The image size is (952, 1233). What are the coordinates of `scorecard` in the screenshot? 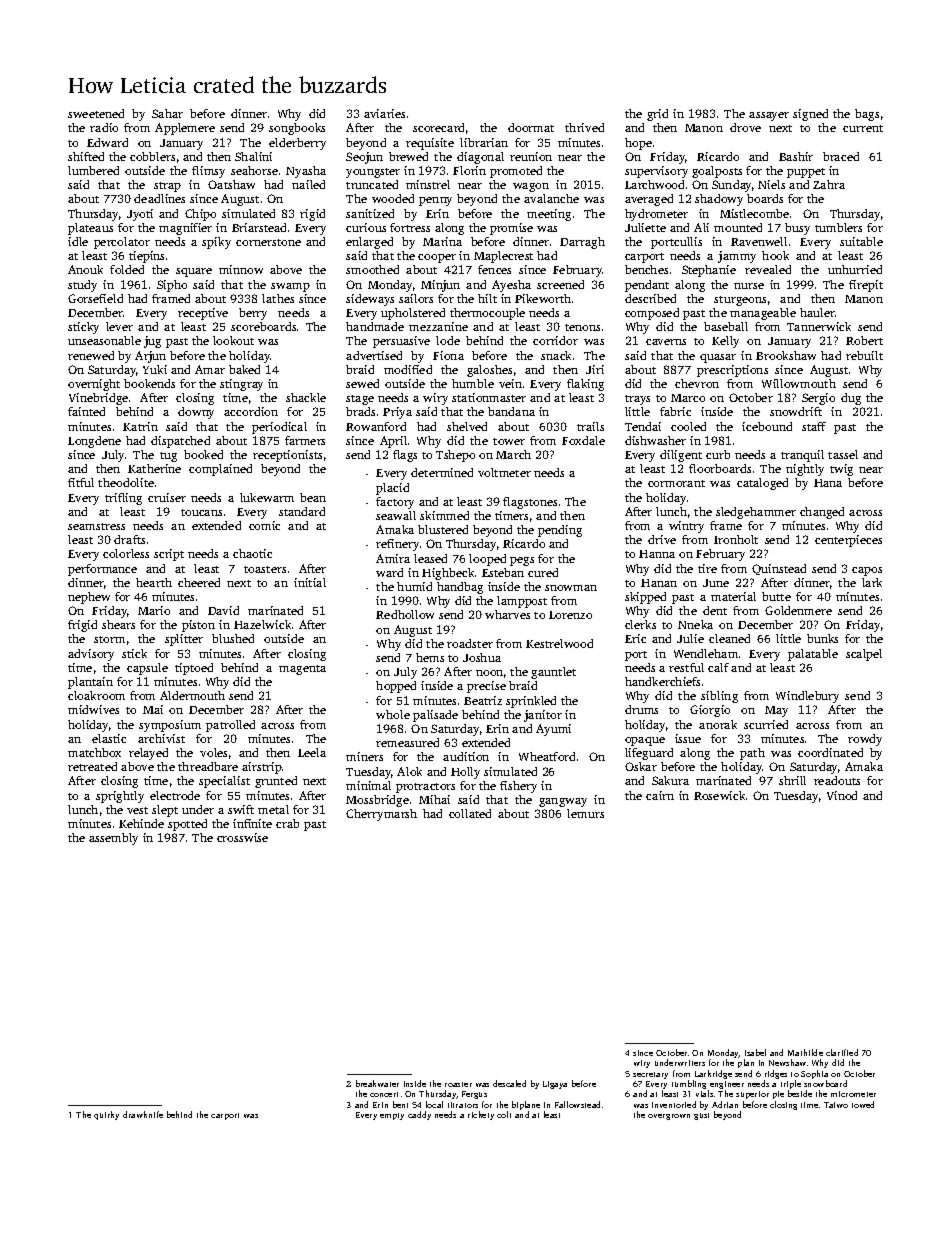 It's located at (438, 127).
